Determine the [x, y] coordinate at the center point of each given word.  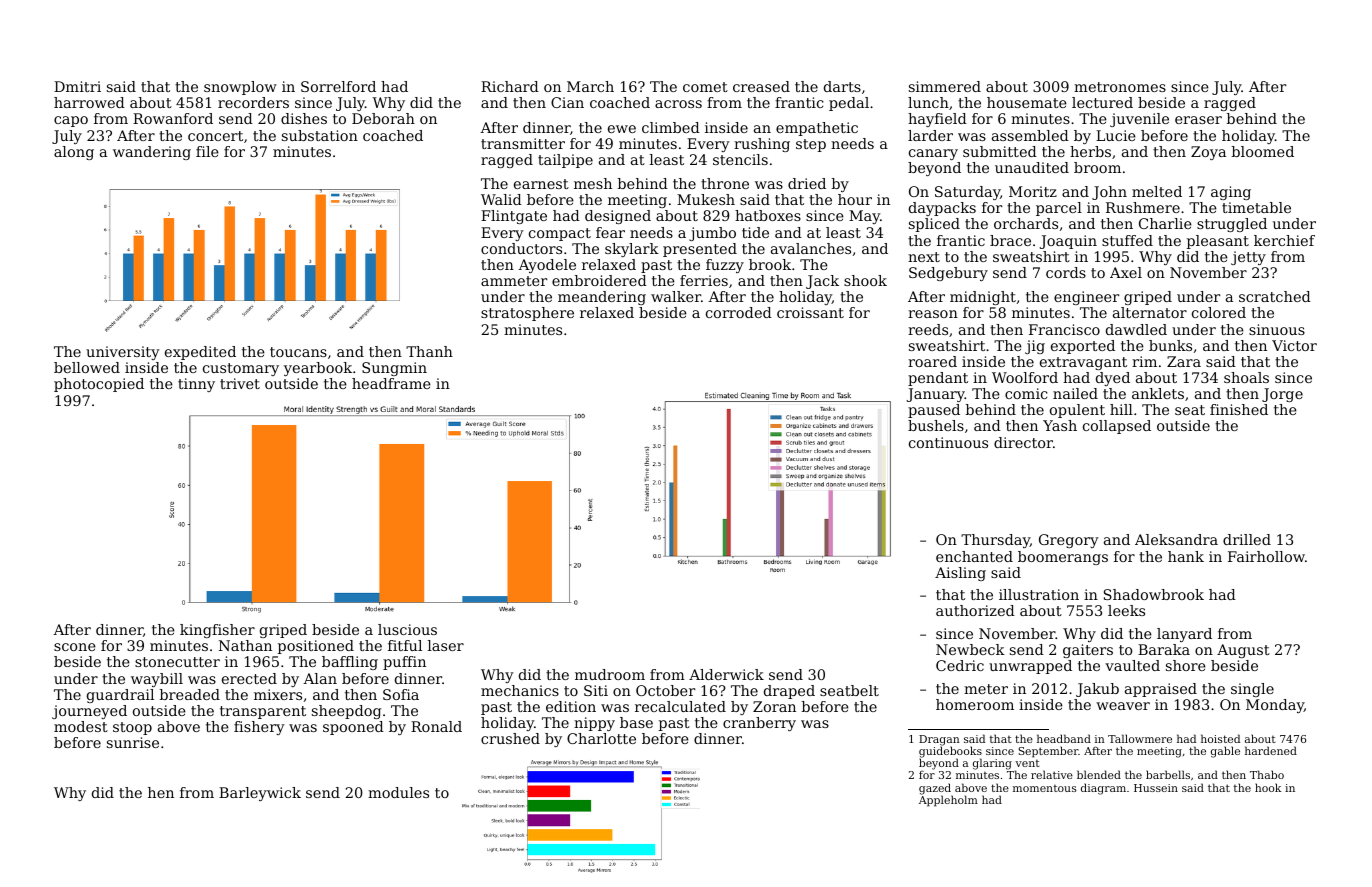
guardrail [120, 696]
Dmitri [77, 86]
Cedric [960, 665]
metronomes [1120, 87]
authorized [975, 610]
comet [705, 87]
